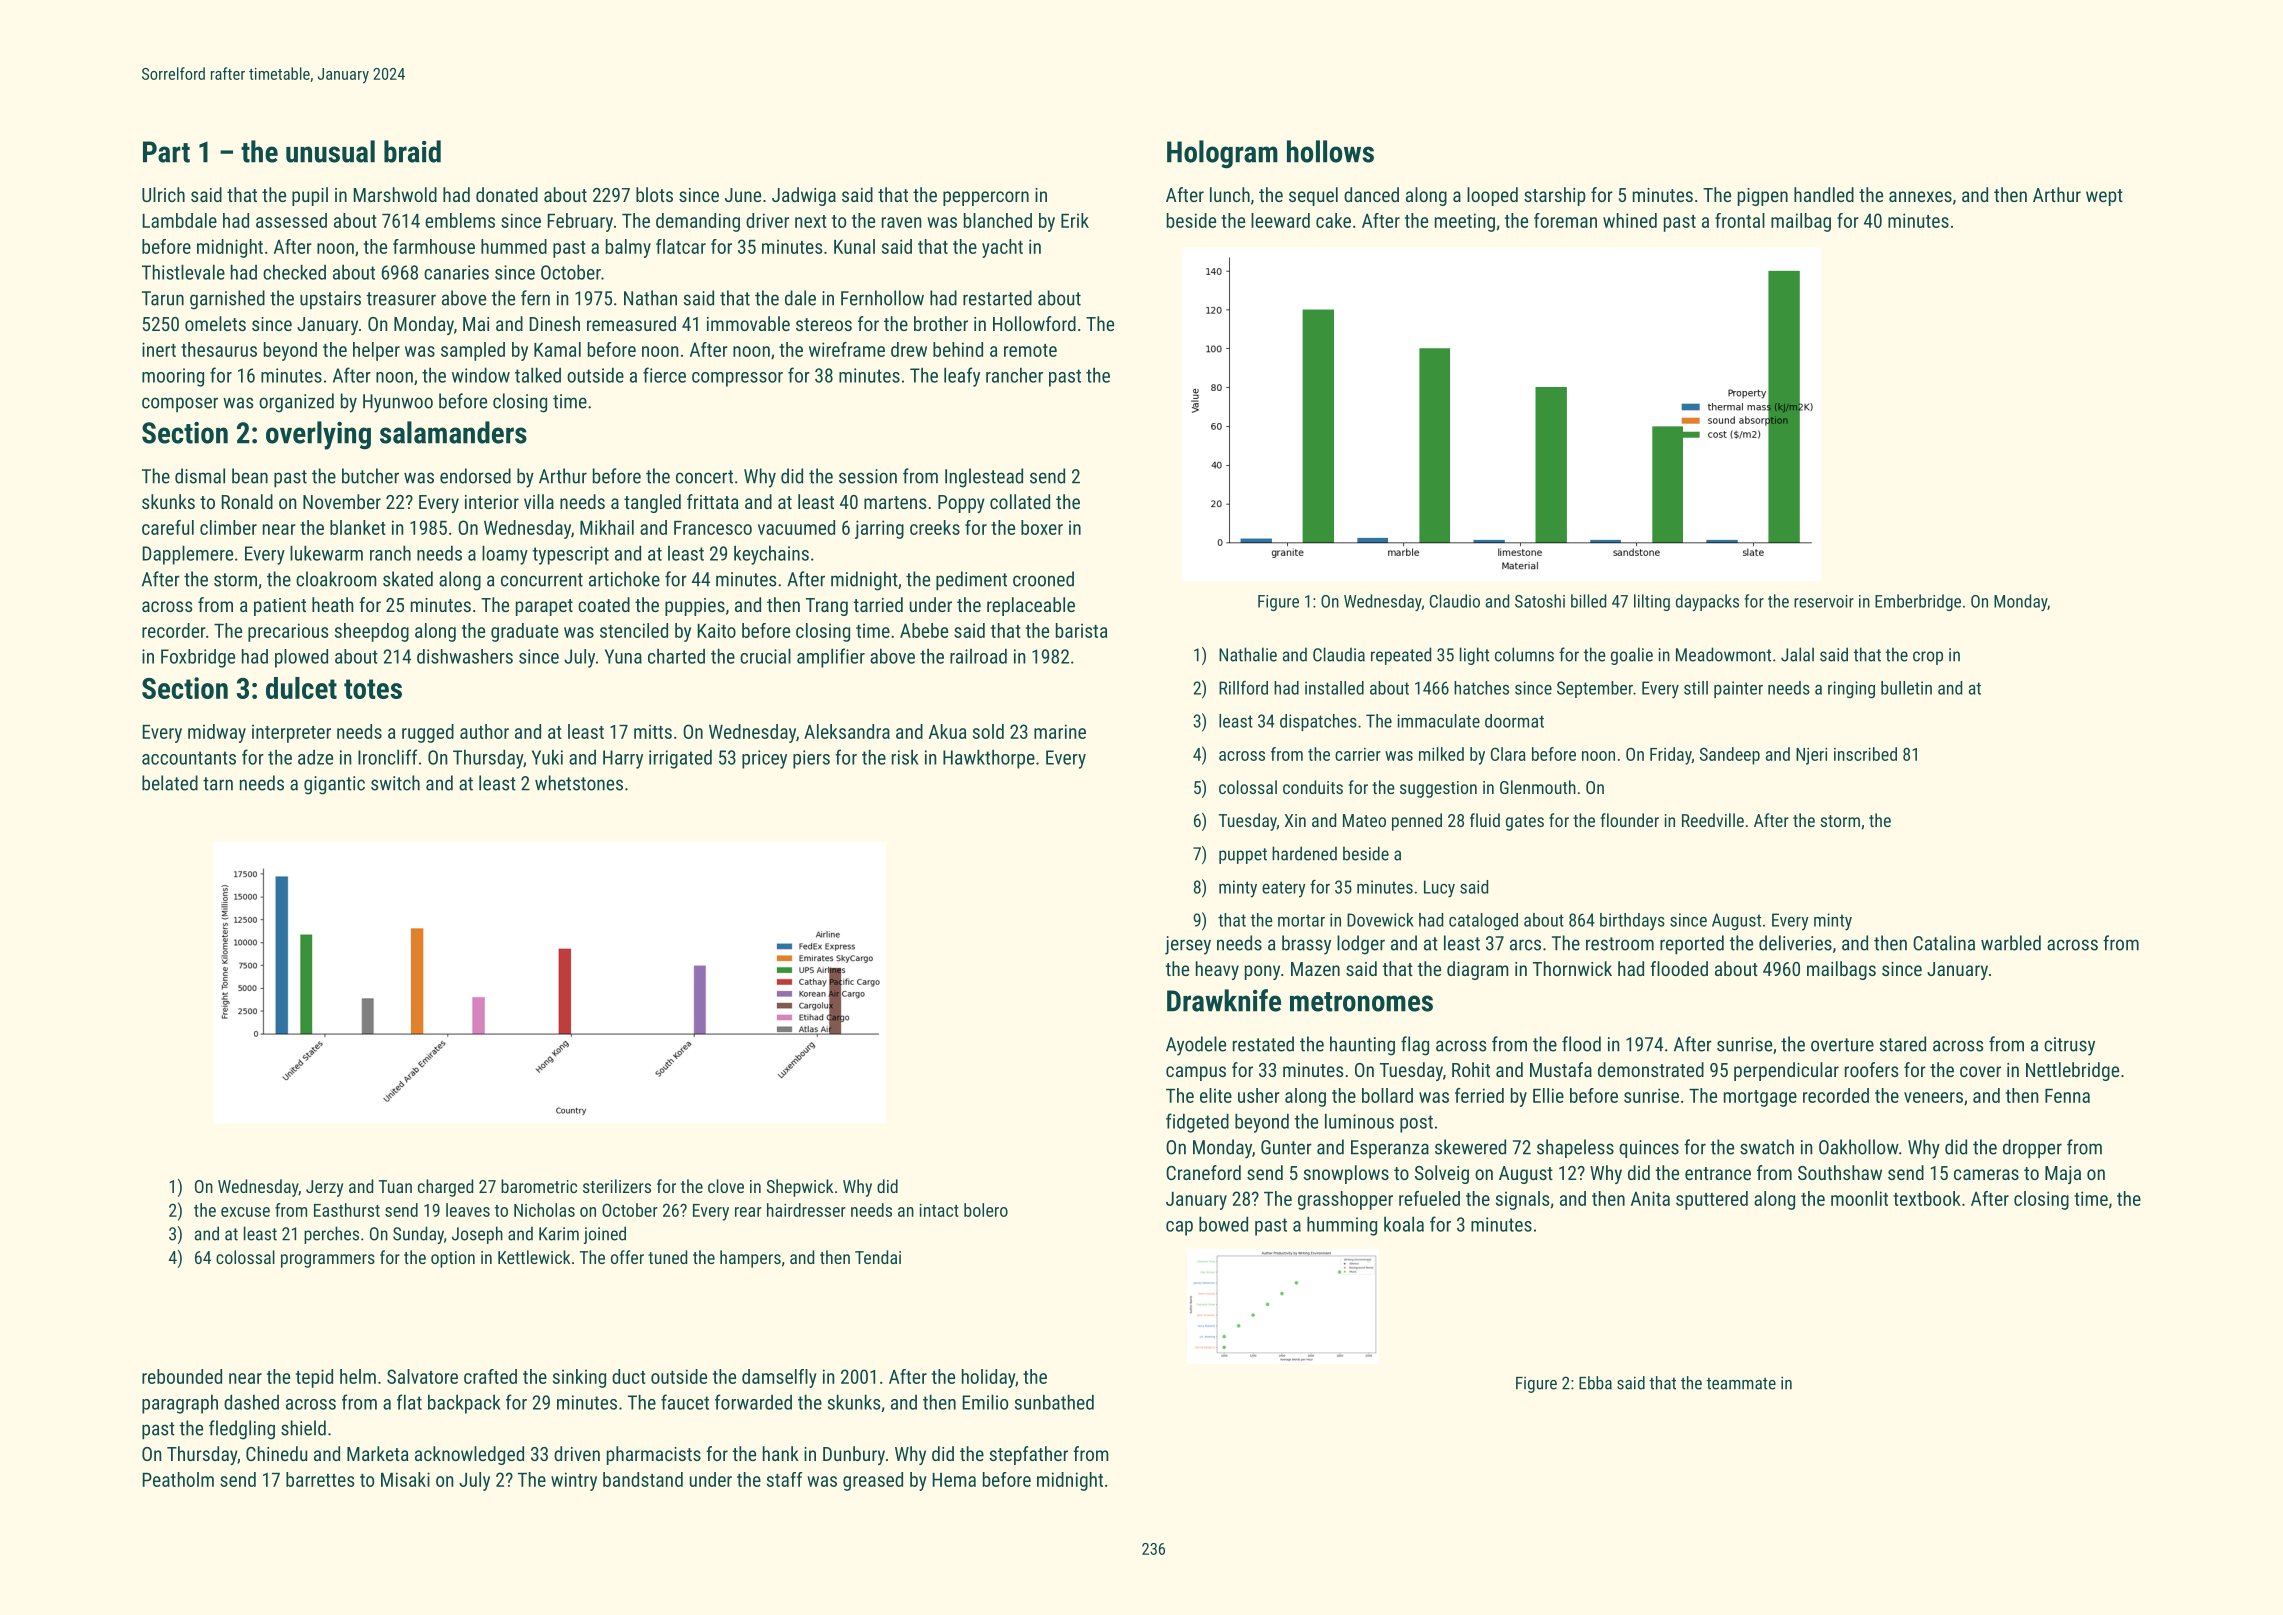  What do you see at coordinates (800, 1188) in the screenshot?
I see `Shepwick` at bounding box center [800, 1188].
